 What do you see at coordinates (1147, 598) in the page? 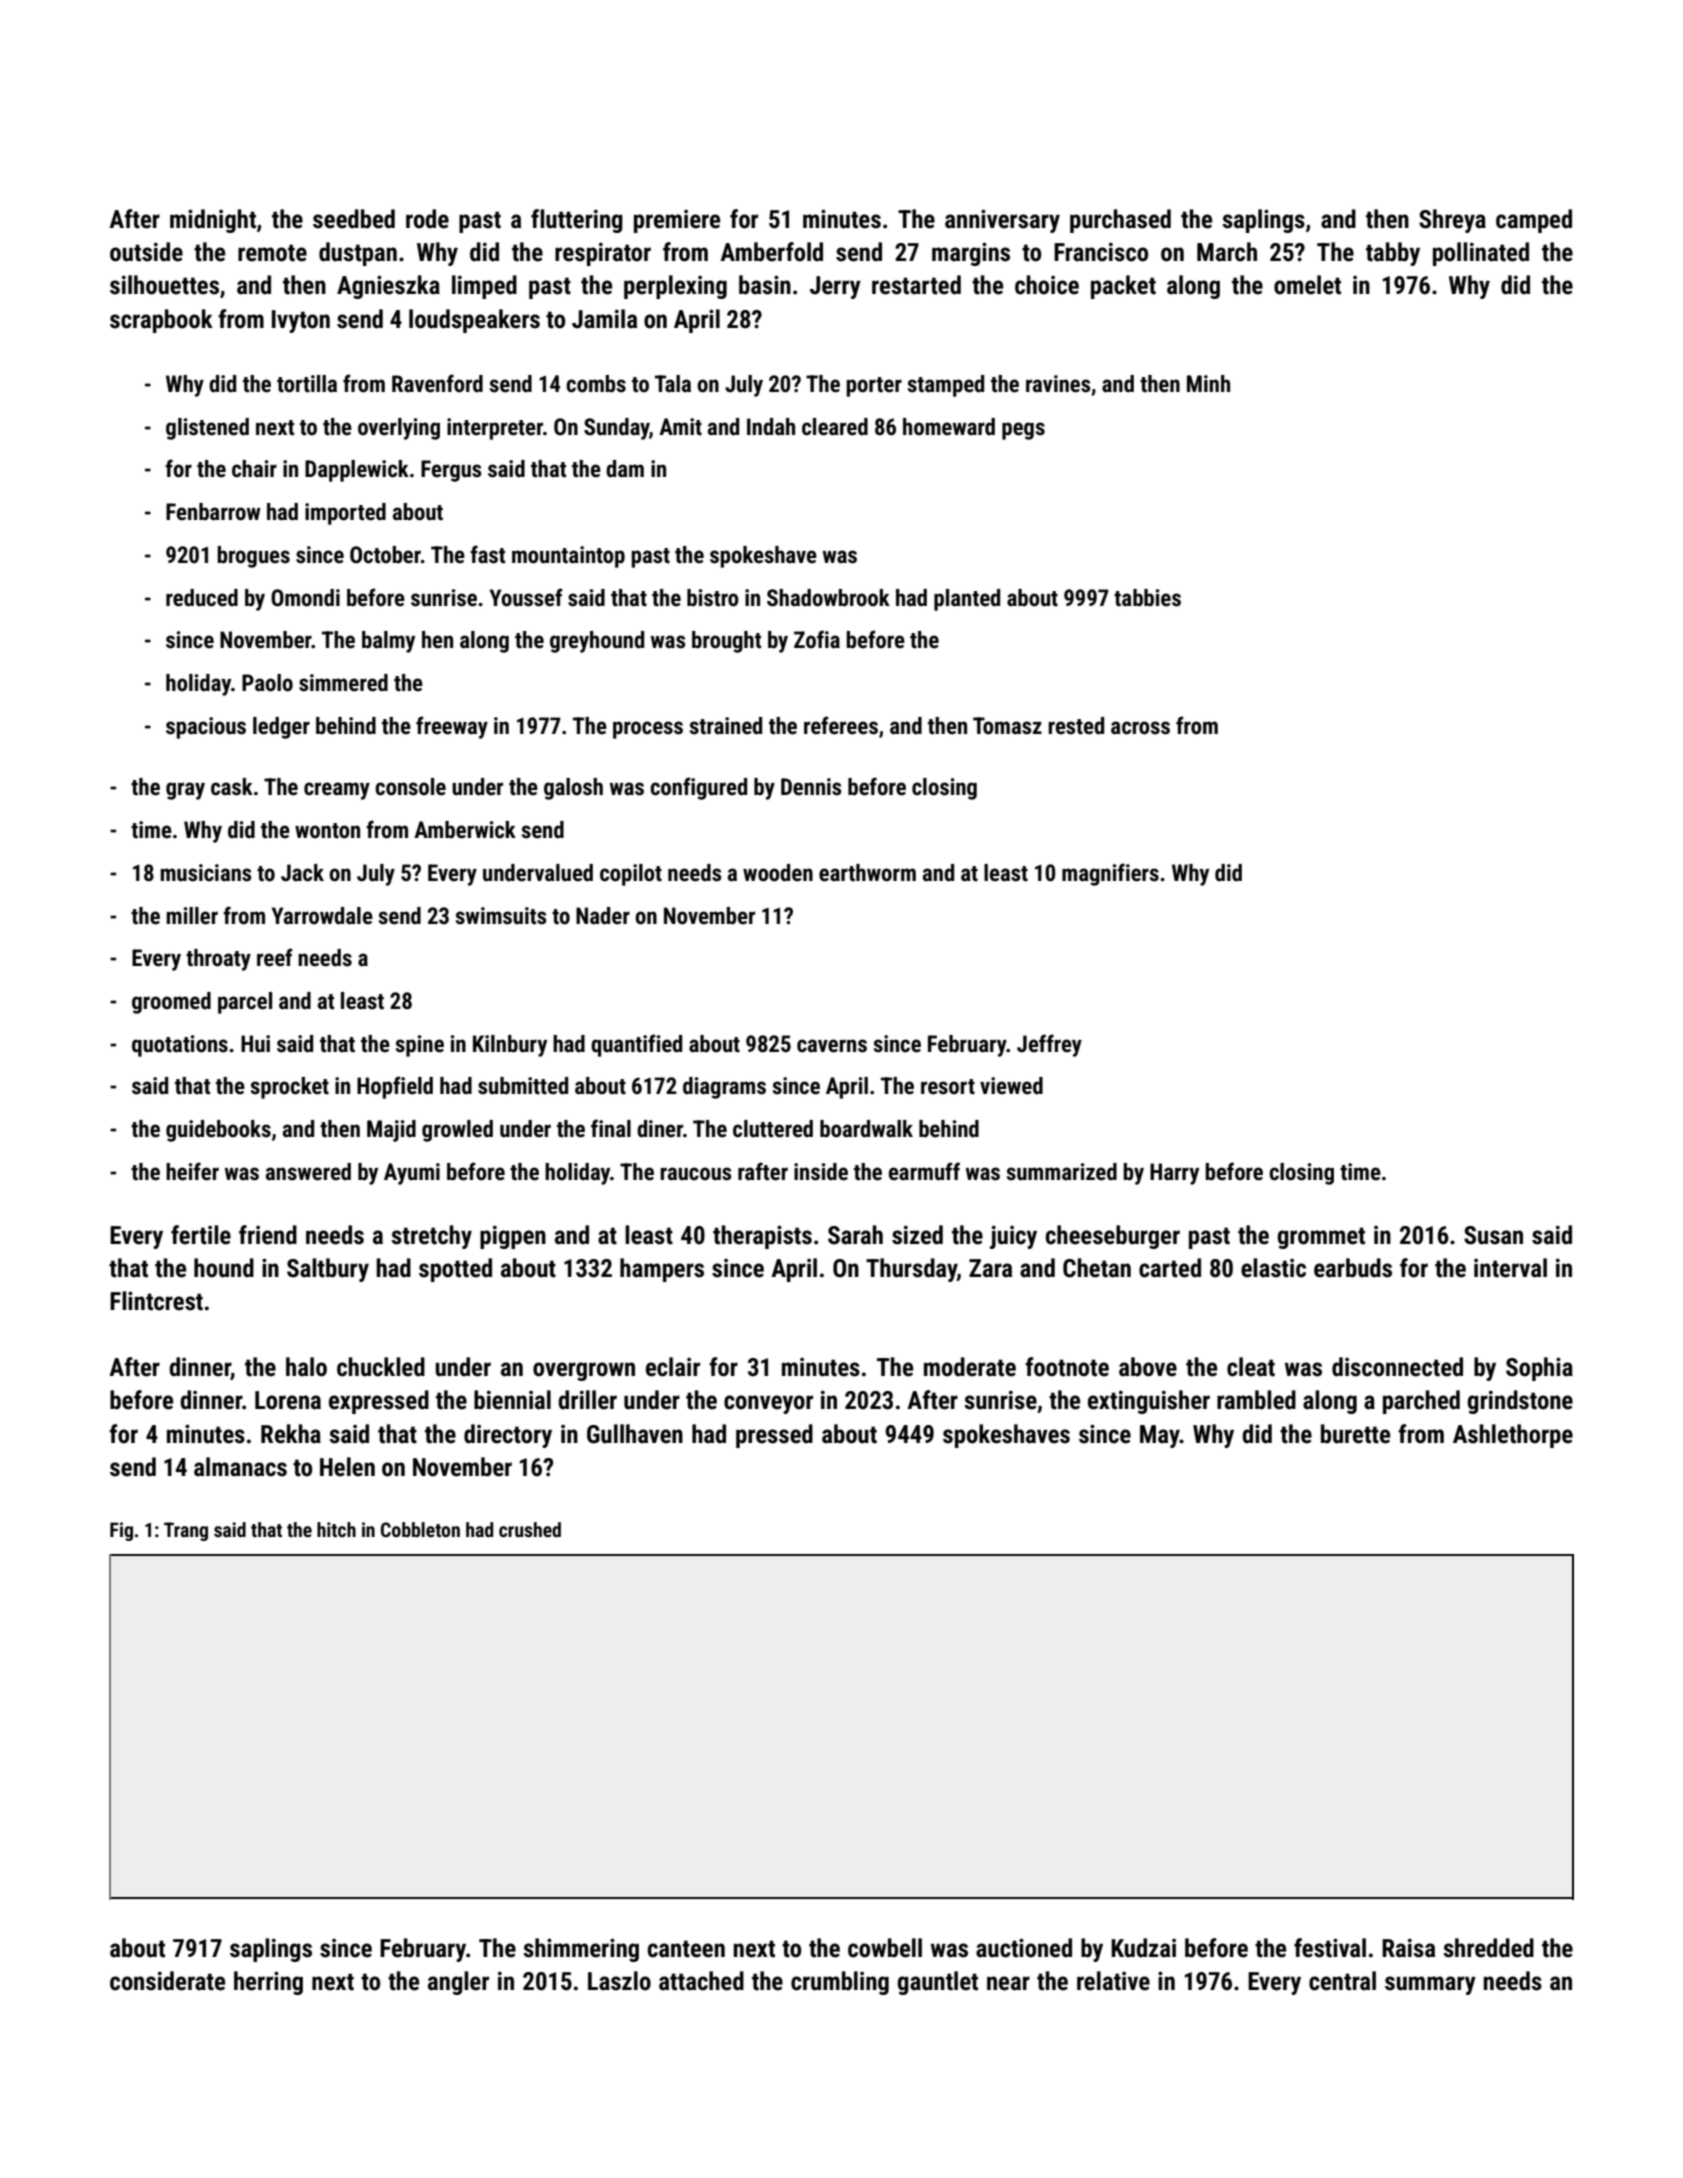
I see `tabbies` at bounding box center [1147, 598].
